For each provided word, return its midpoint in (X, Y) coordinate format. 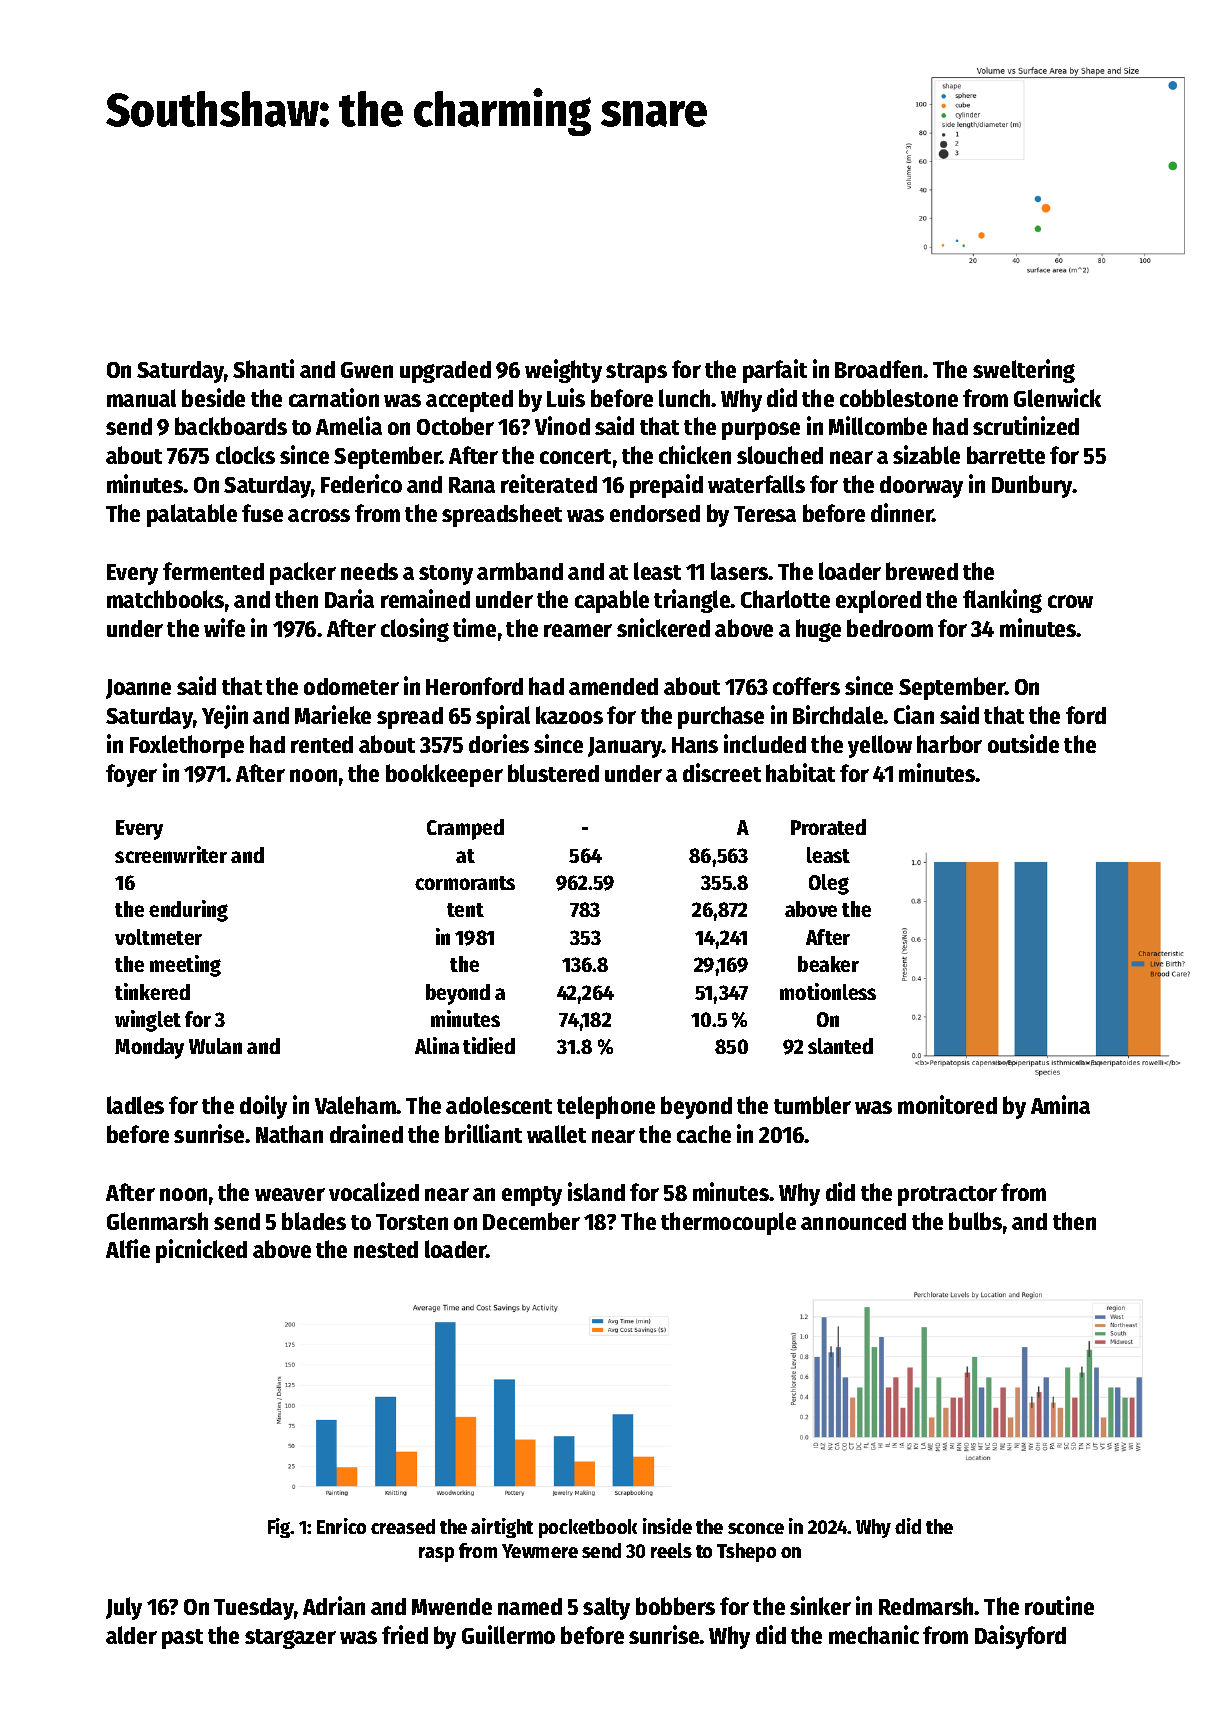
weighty (563, 371)
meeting (185, 966)
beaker (828, 964)
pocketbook (588, 1528)
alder (131, 1635)
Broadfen (878, 369)
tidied (489, 1045)
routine (1059, 1605)
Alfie (128, 1248)
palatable (192, 515)
